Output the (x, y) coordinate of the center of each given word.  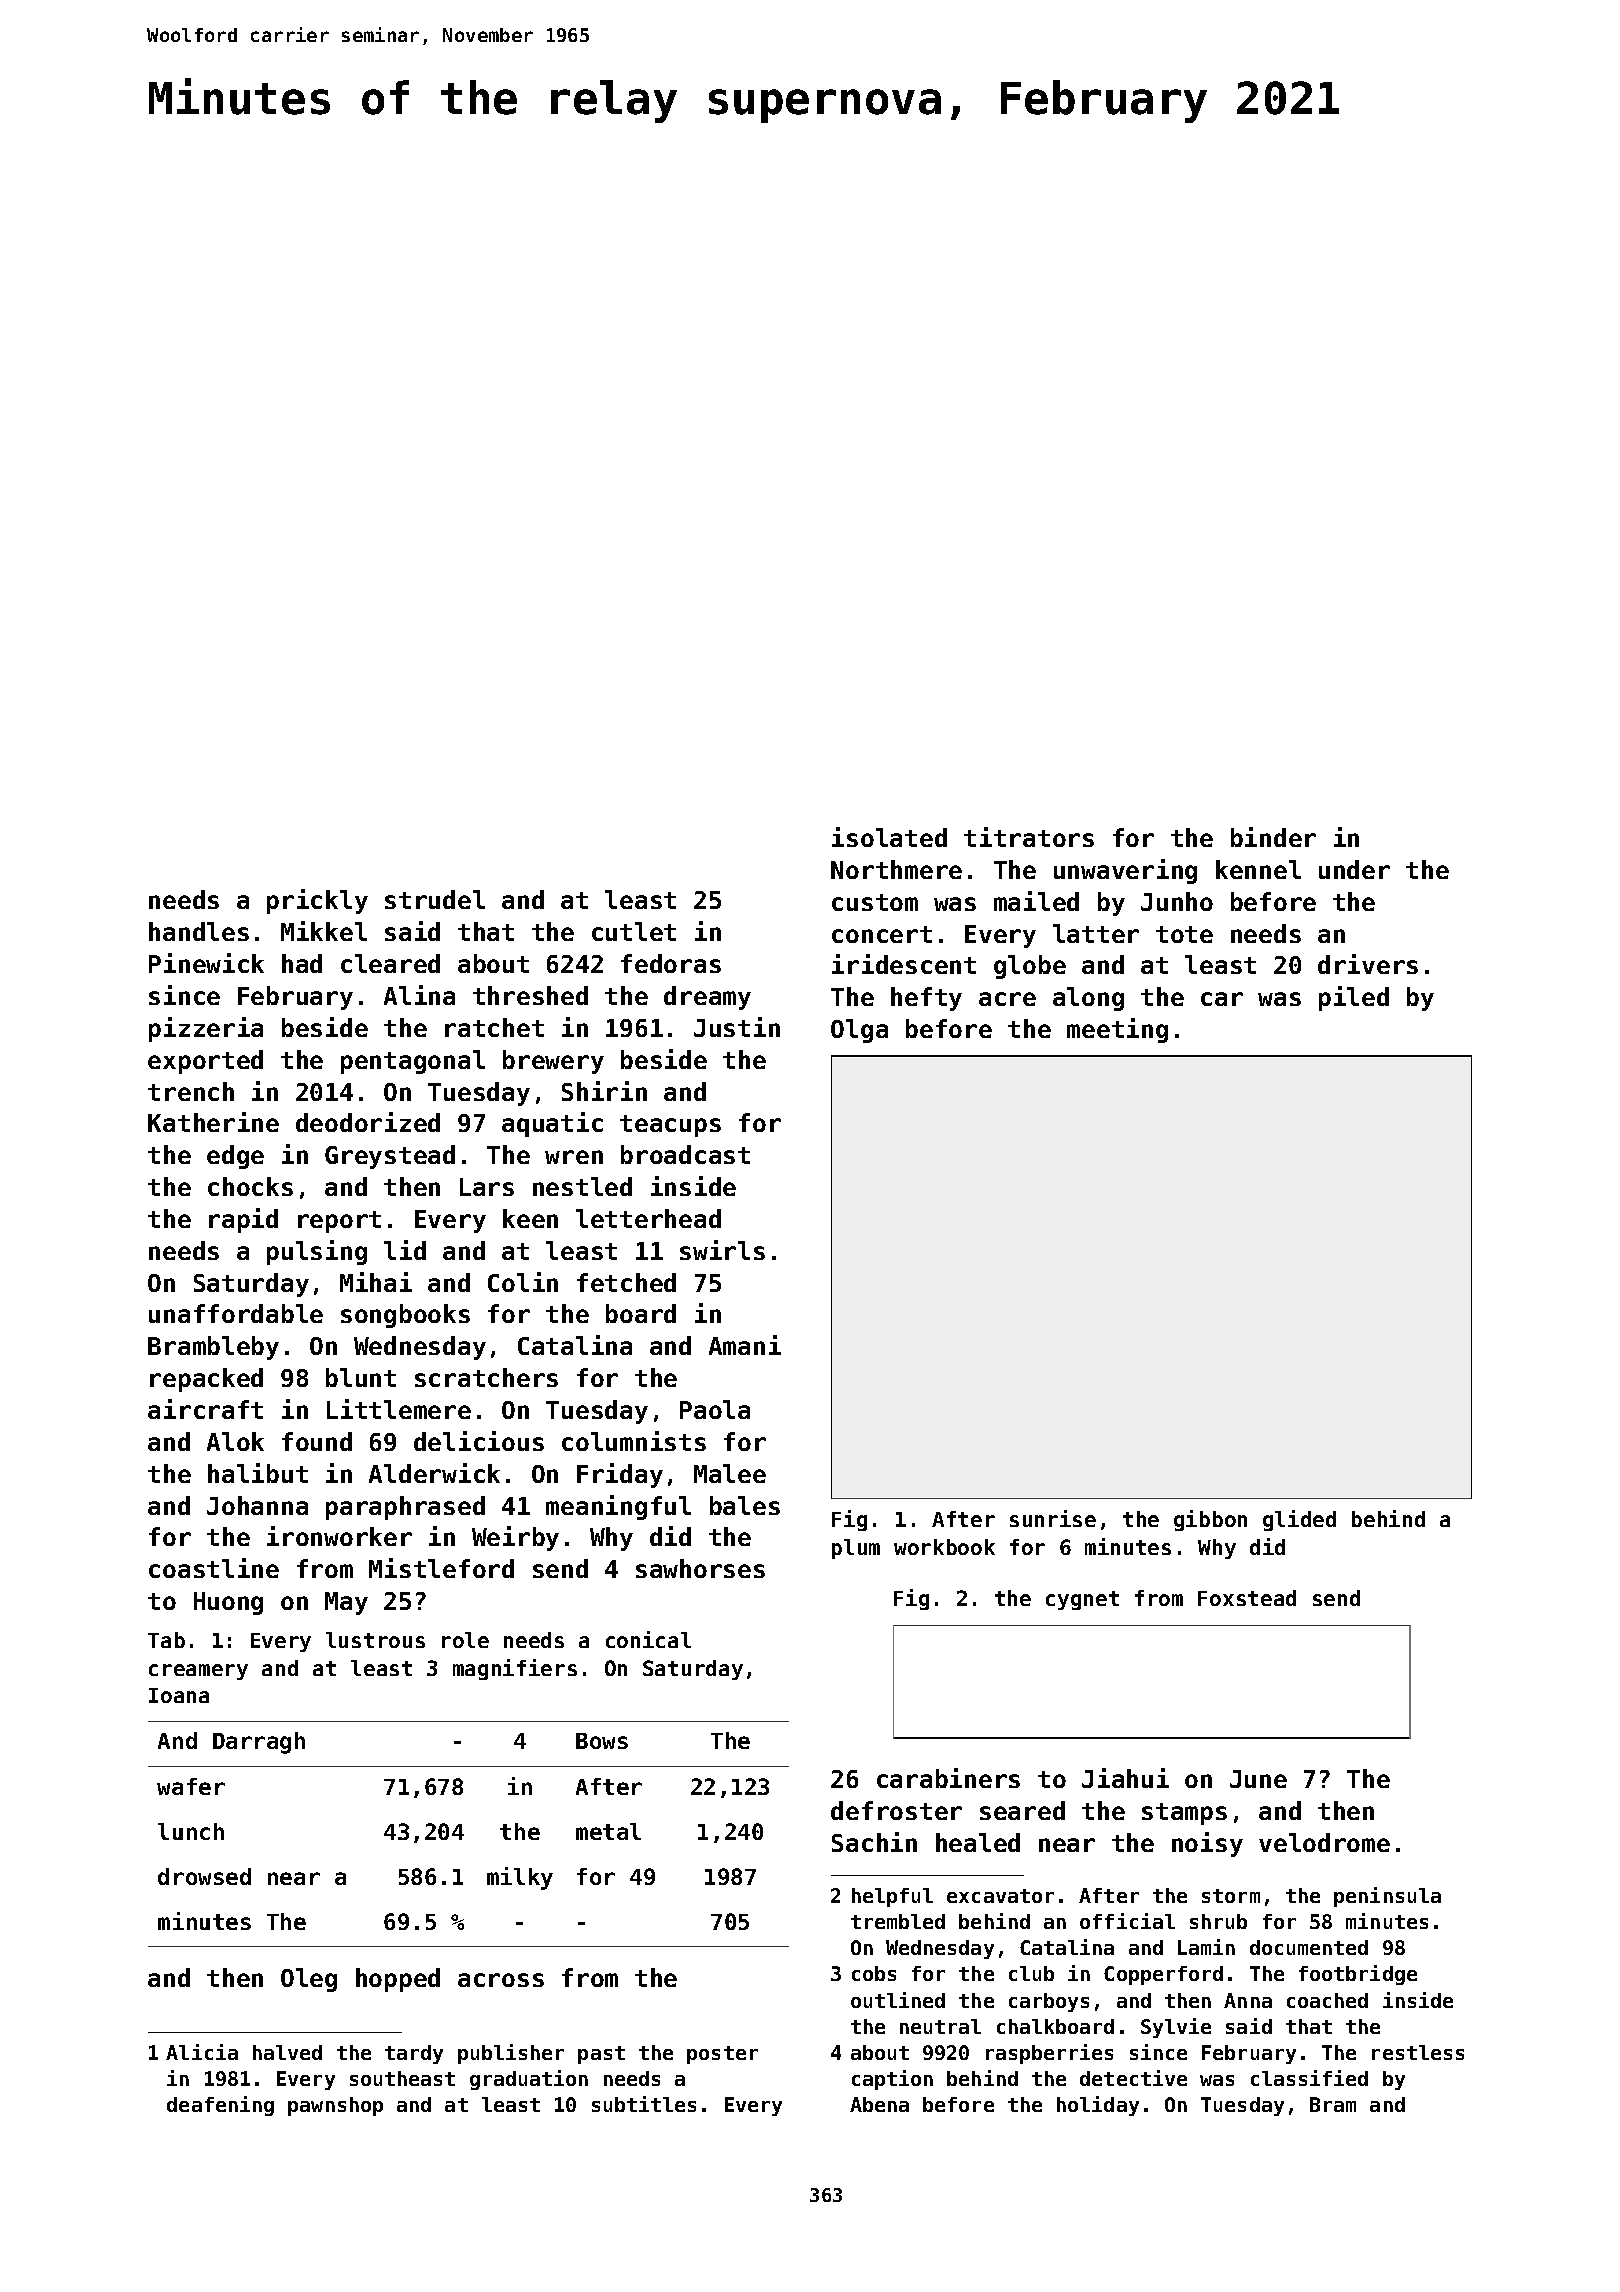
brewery (553, 1062)
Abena (879, 2104)
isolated (889, 837)
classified (1309, 2078)
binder (1273, 837)
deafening (220, 2106)
